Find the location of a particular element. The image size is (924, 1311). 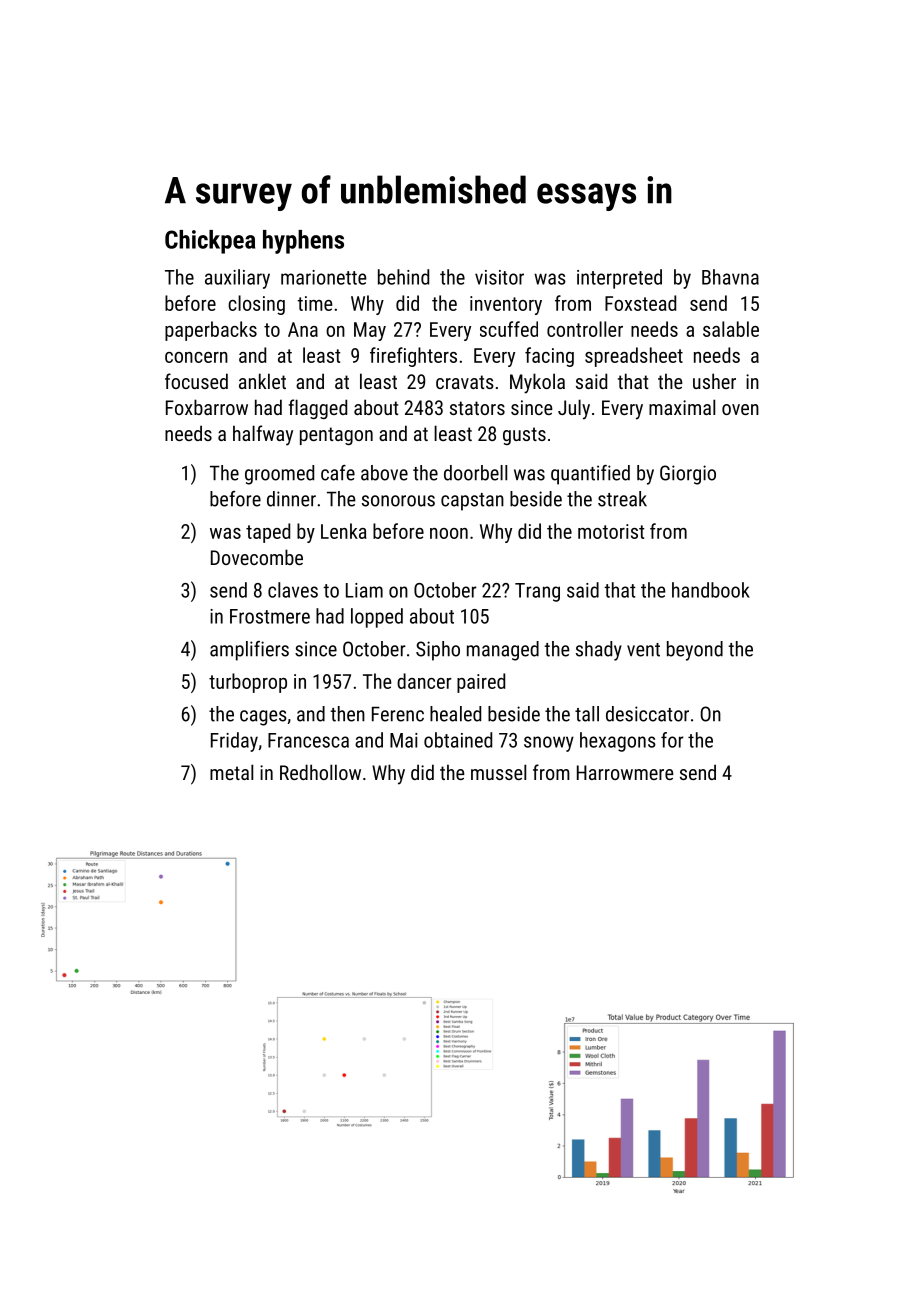

Trang is located at coordinates (537, 592).
